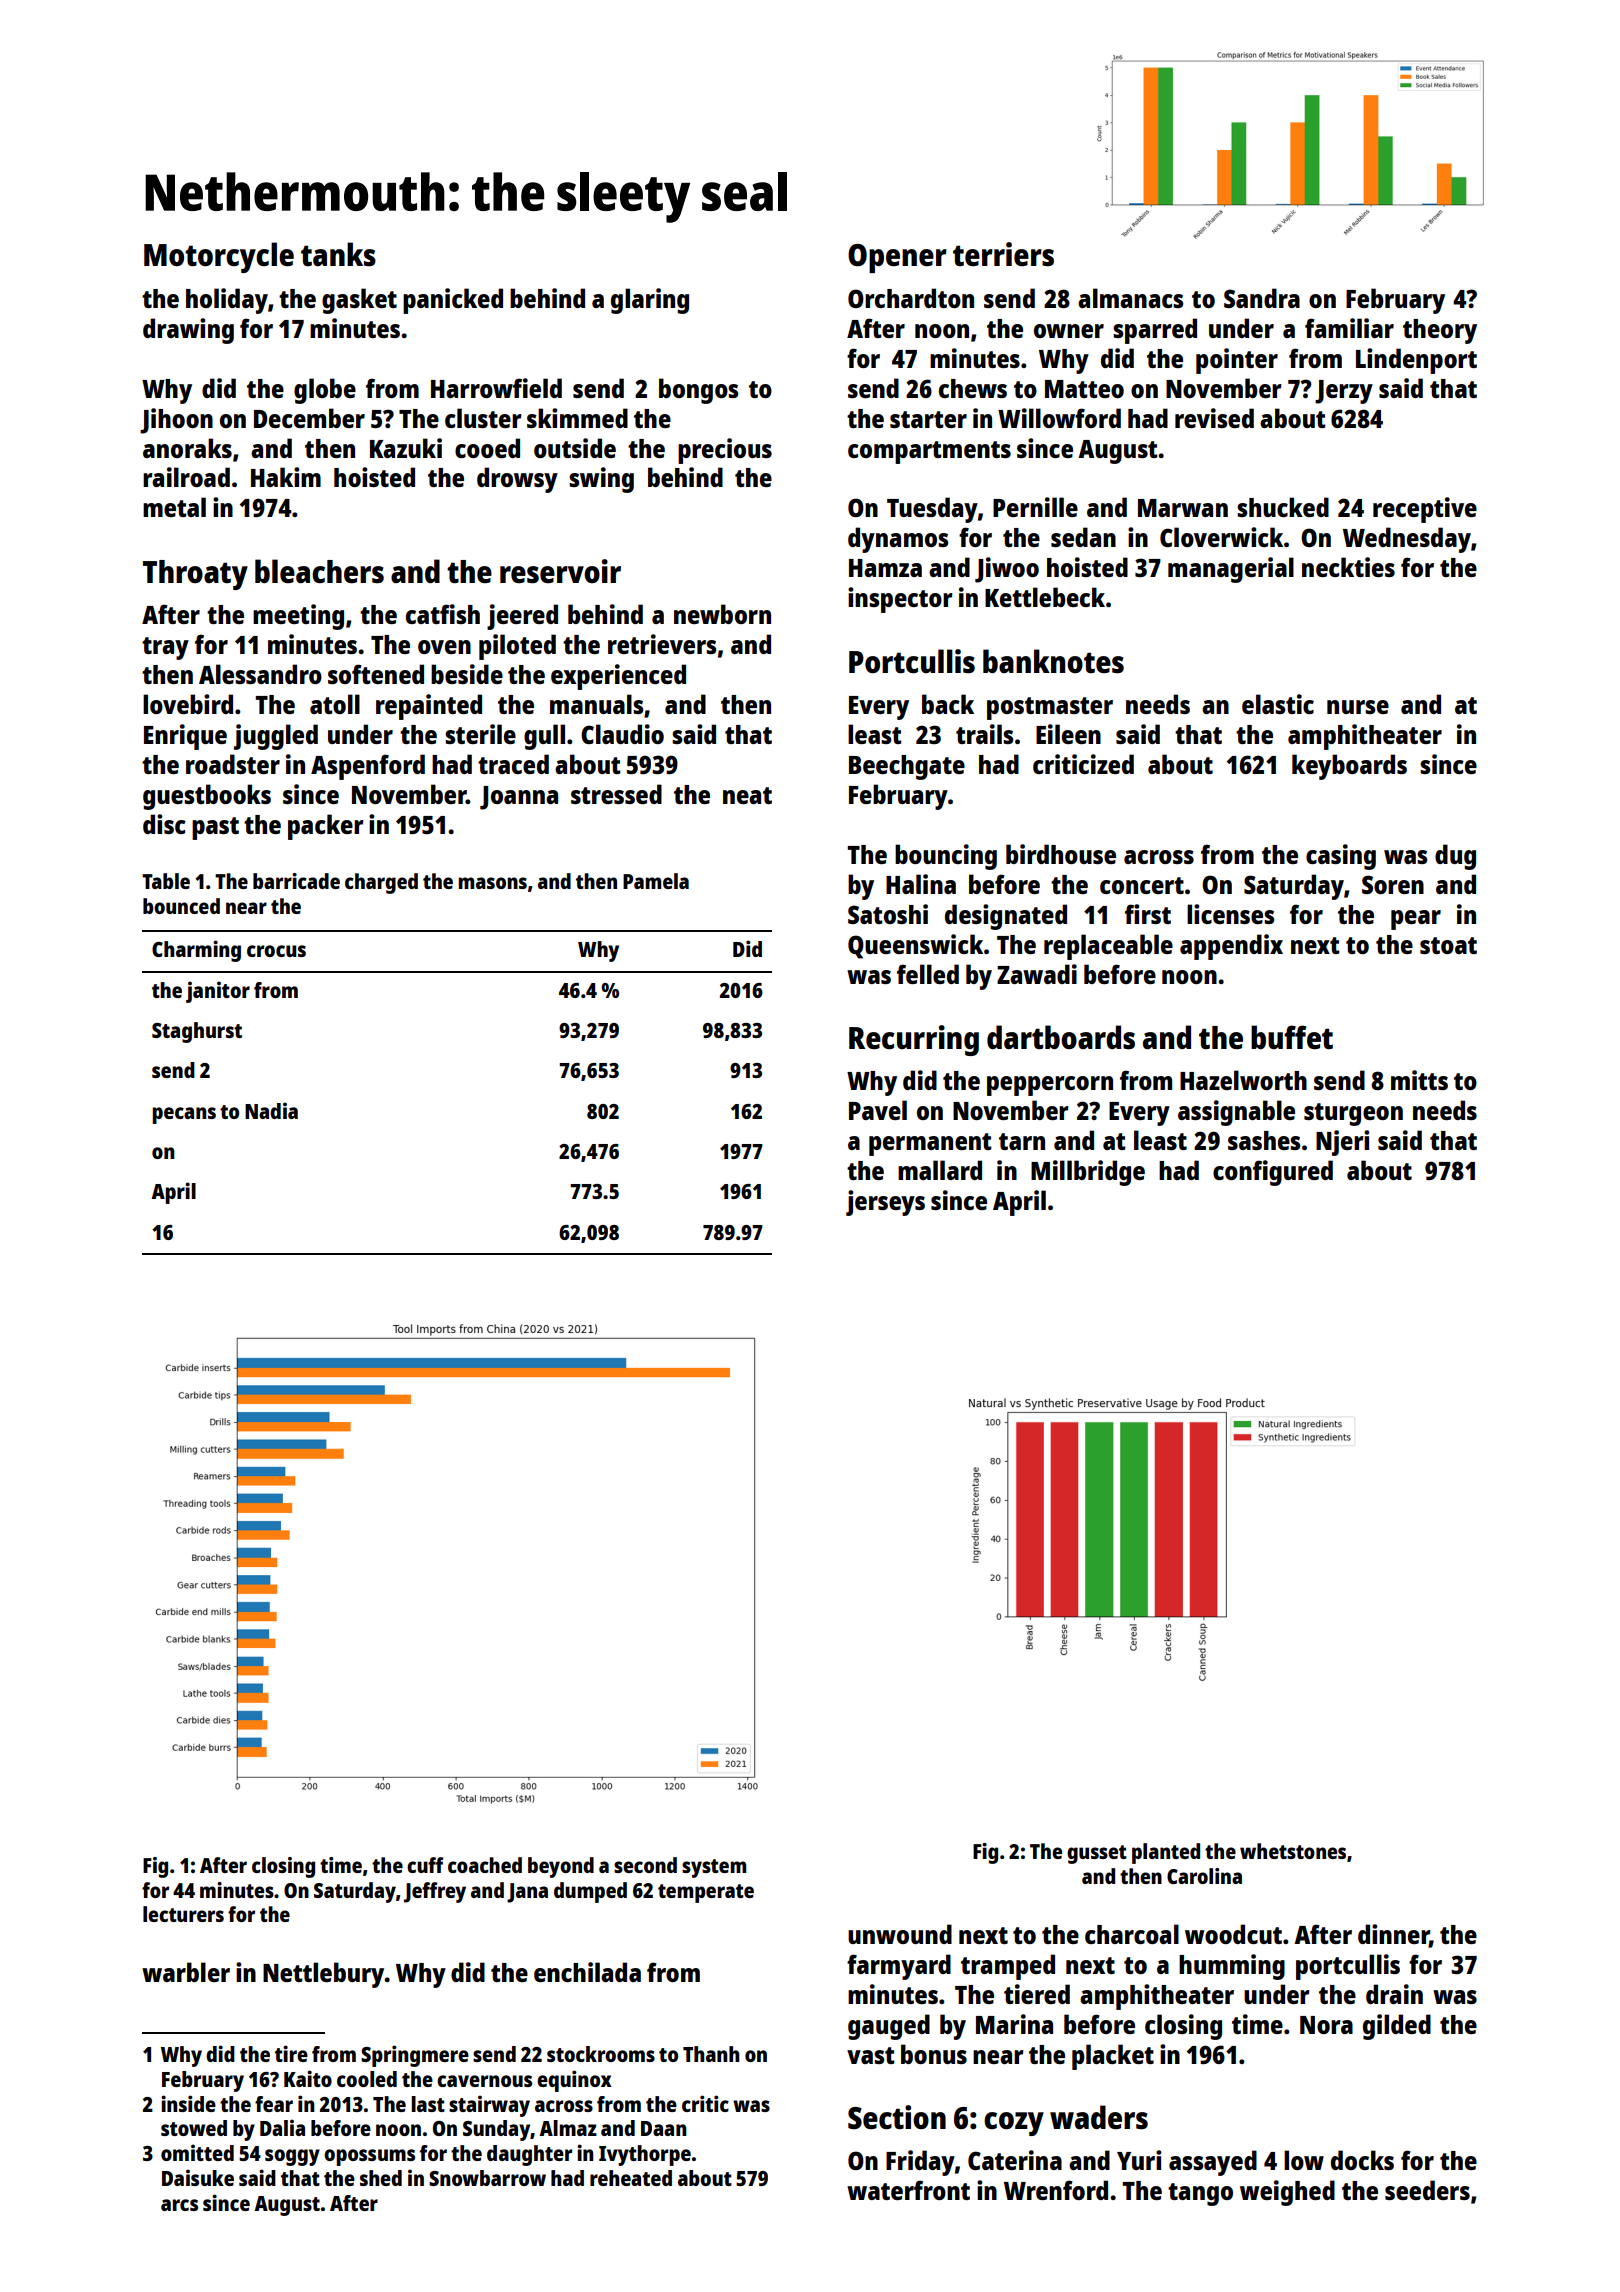 The image size is (1620, 2292). What do you see at coordinates (1273, 1173) in the image?
I see `configured` at bounding box center [1273, 1173].
